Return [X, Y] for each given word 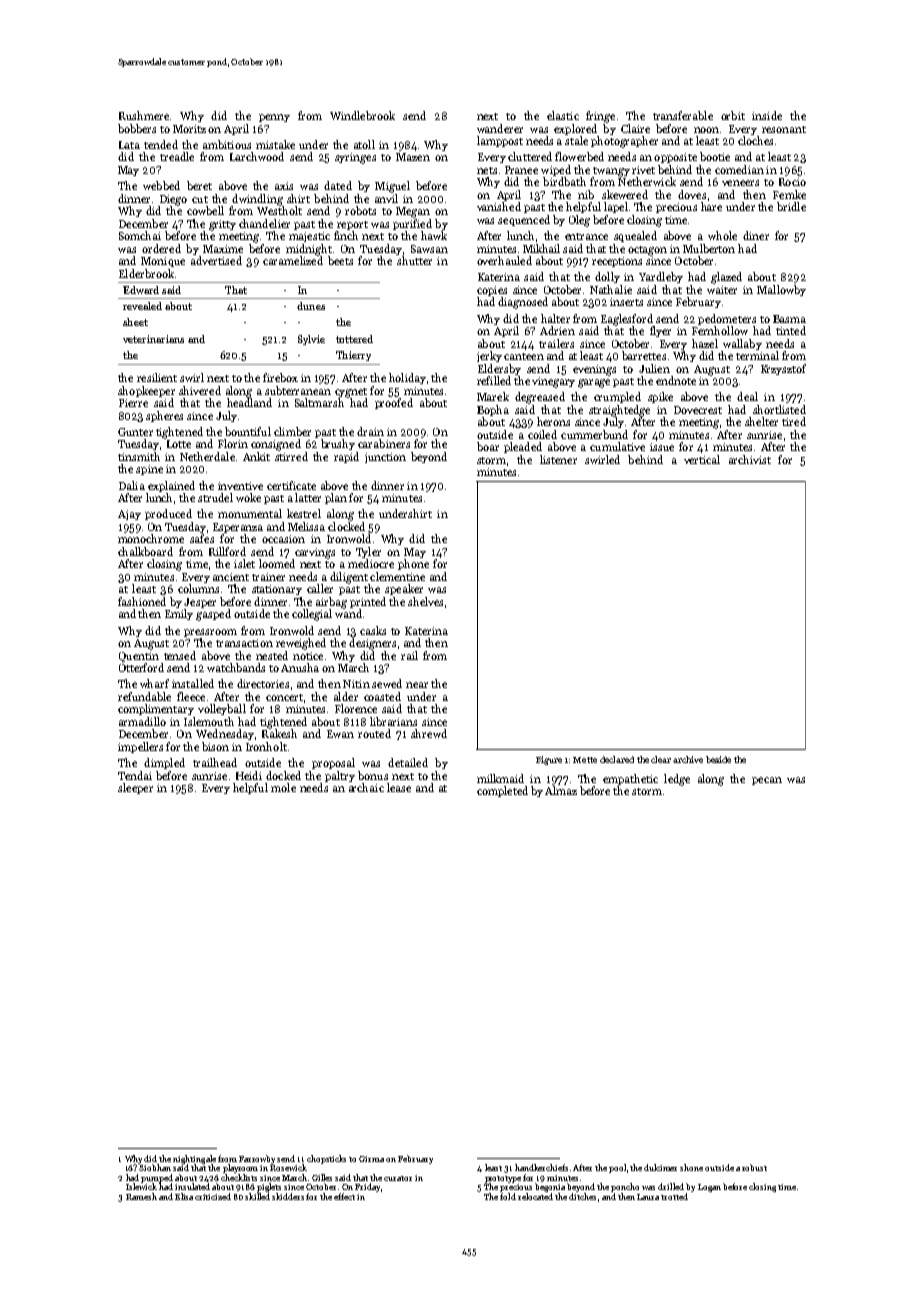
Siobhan [155, 1167]
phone [413, 564]
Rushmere [144, 115]
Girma [371, 1159]
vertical [702, 459]
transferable [683, 115]
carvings [315, 553]
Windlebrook [362, 115]
